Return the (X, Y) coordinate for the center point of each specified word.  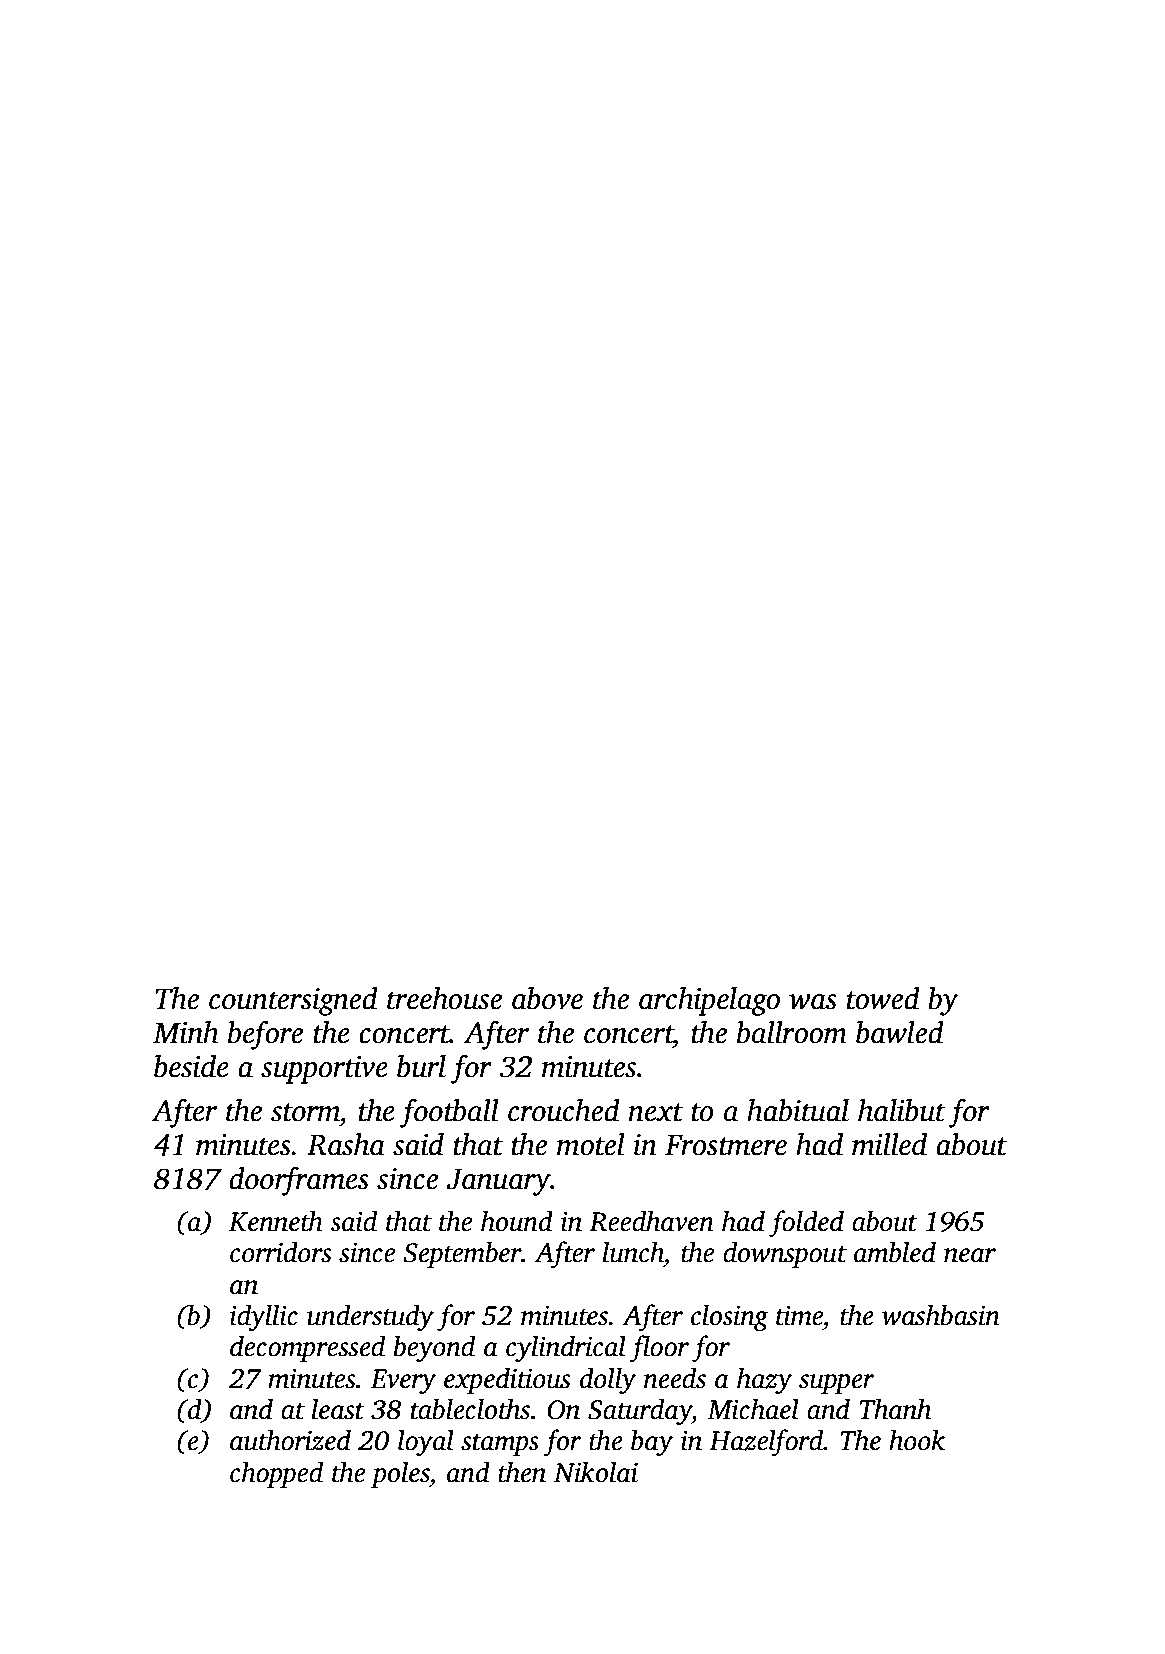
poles (400, 1474)
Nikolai (596, 1472)
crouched (564, 1110)
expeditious (507, 1380)
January (499, 1182)
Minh (186, 1032)
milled (889, 1144)
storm (305, 1112)
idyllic (264, 1317)
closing (730, 1317)
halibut (902, 1110)
